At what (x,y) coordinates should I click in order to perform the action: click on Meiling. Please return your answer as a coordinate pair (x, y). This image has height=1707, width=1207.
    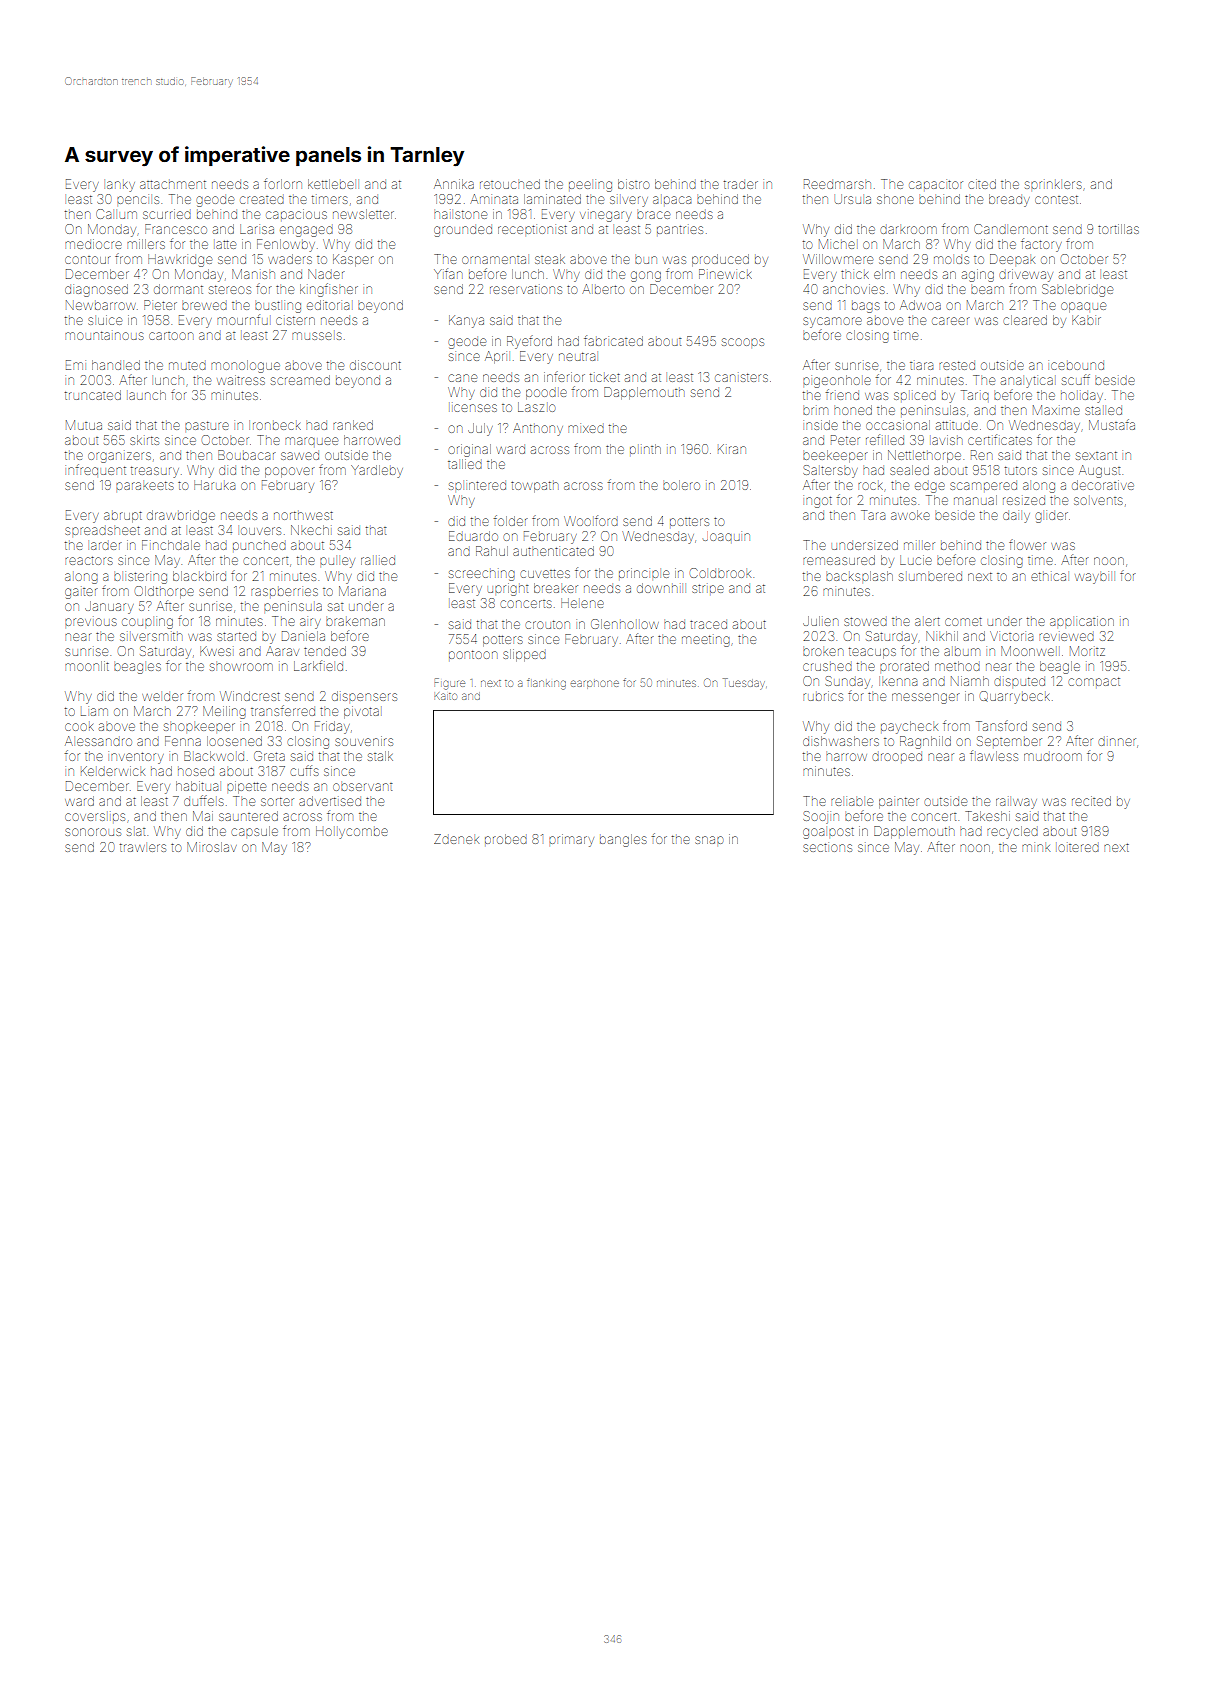
    Looking at the image, I should click on (224, 712).
